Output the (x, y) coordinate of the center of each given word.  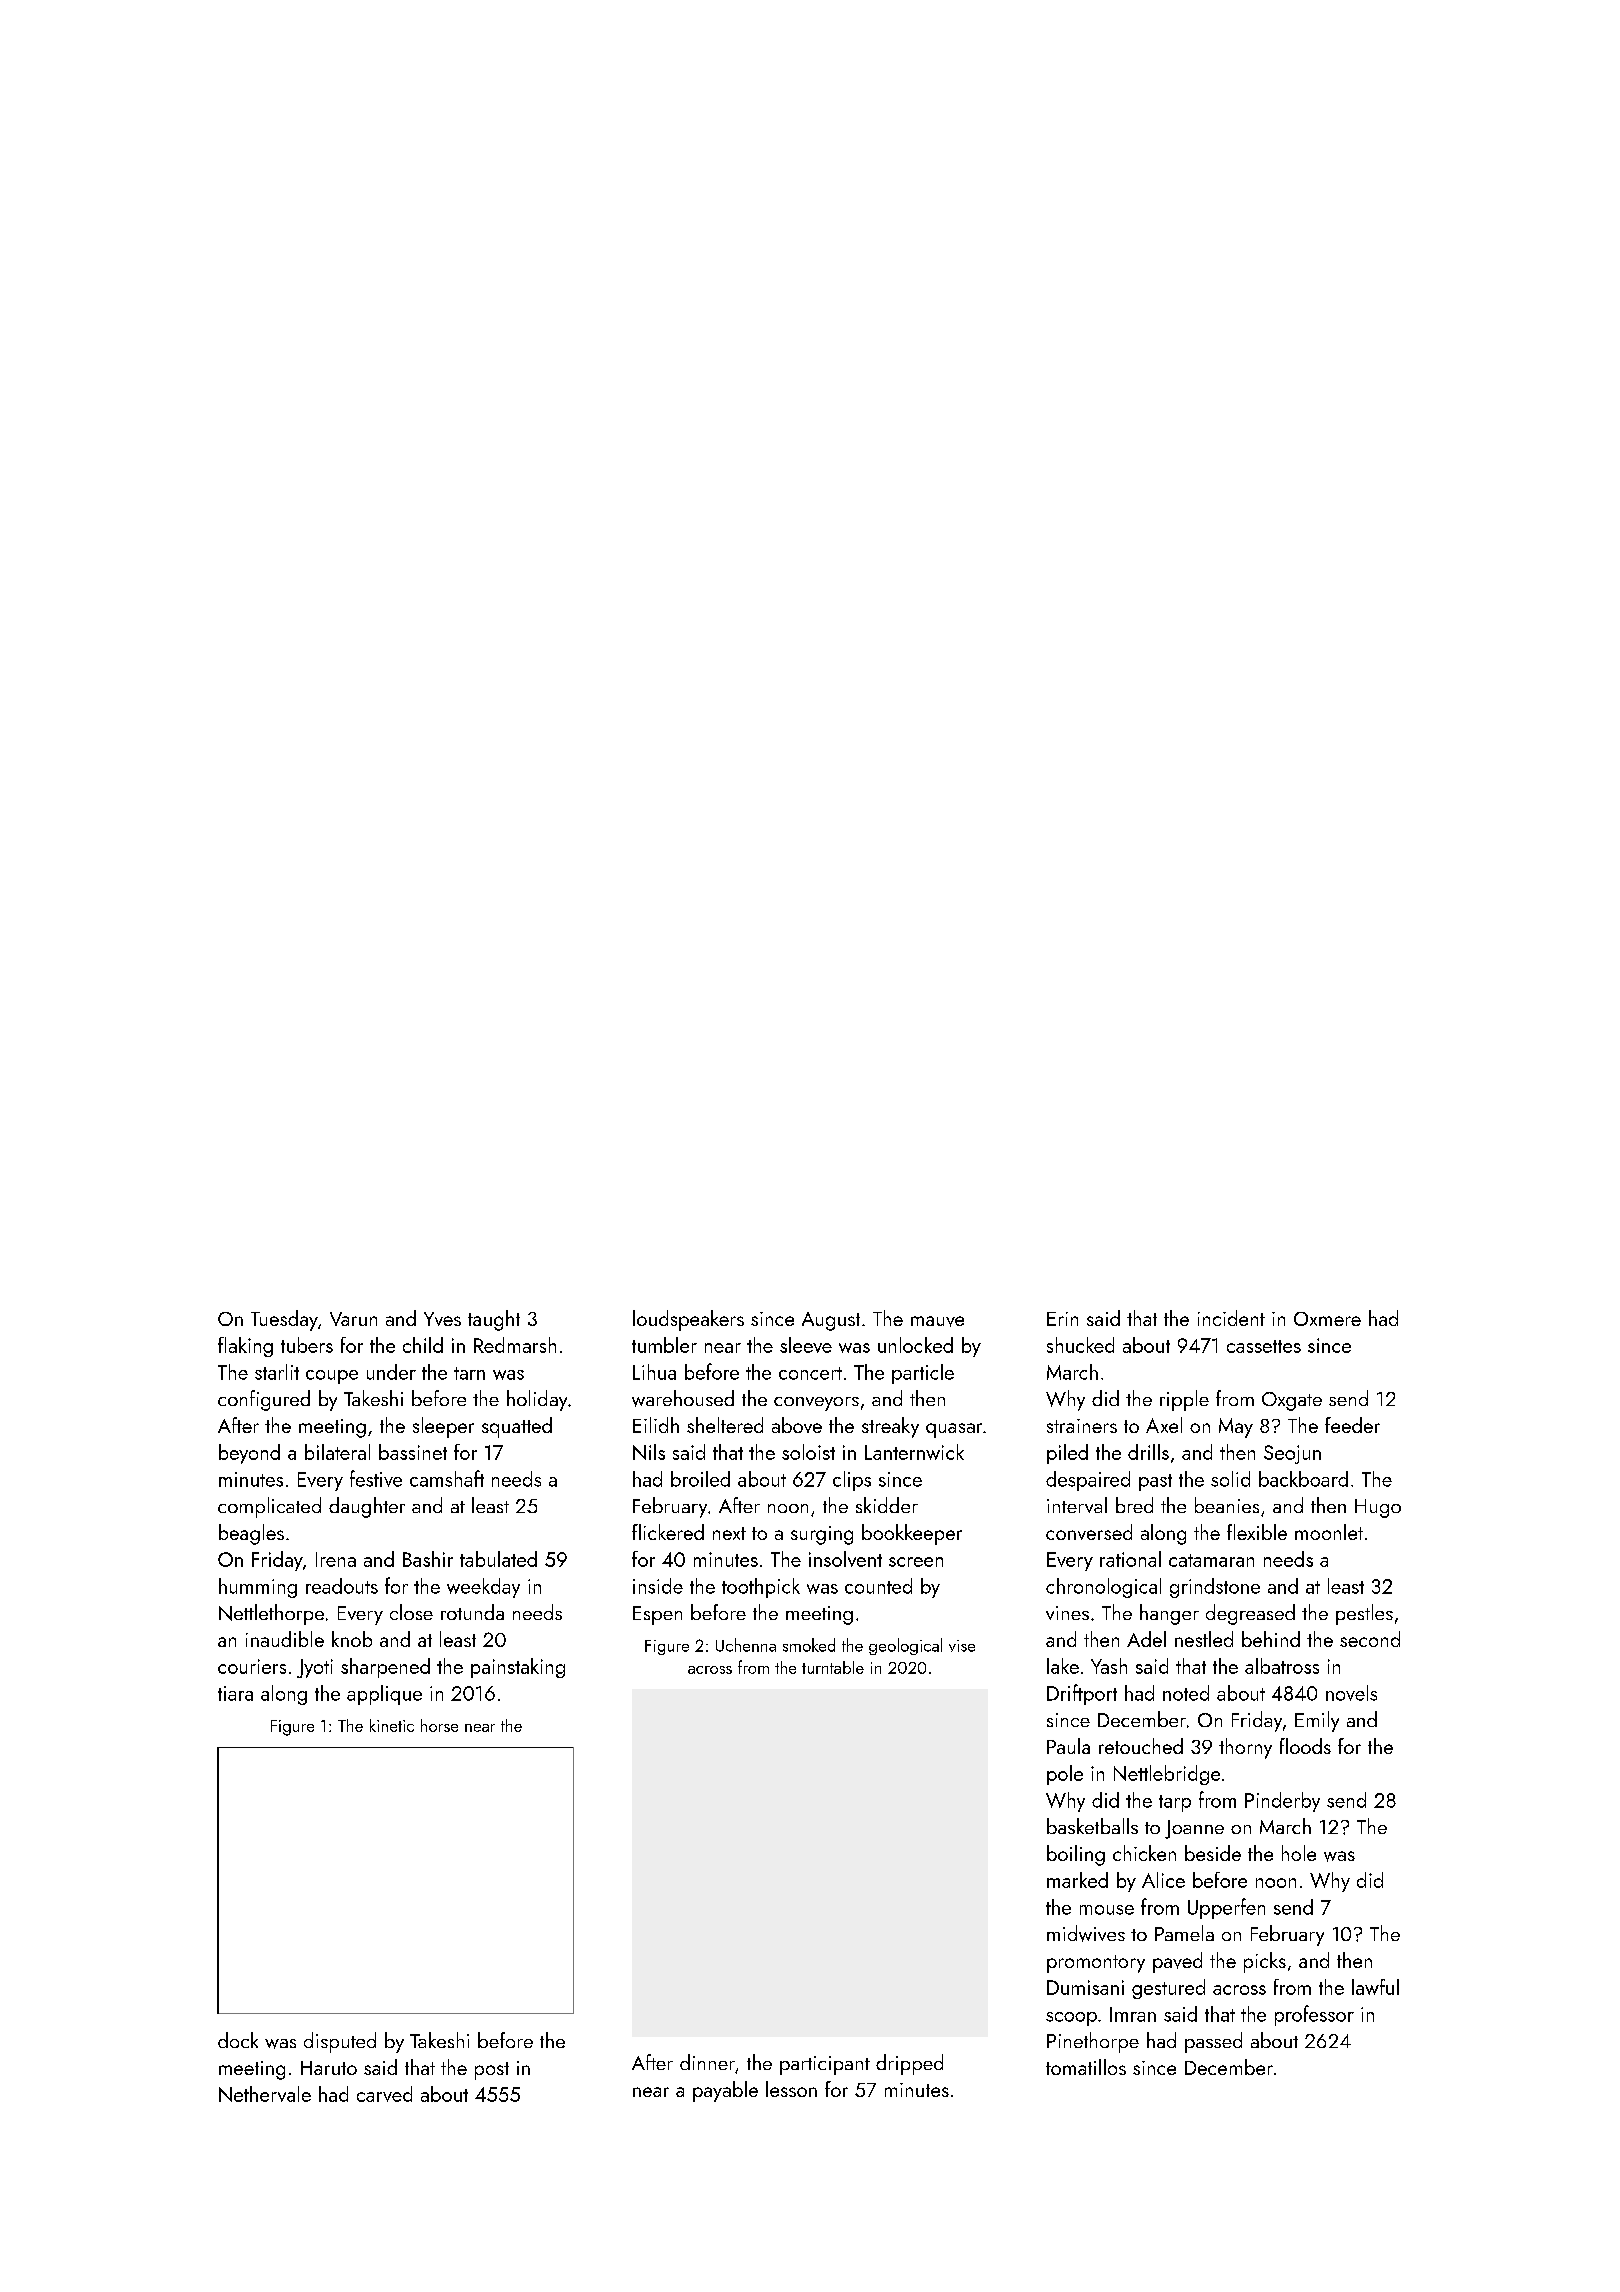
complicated (269, 1507)
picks (1265, 1962)
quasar (954, 1430)
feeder (1352, 1425)
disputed (340, 2042)
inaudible (285, 1639)
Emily (1317, 1721)
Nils (649, 1452)
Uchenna (746, 1645)
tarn (469, 1373)
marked (1077, 1880)
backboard (1303, 1479)
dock (238, 2040)
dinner (707, 2062)
